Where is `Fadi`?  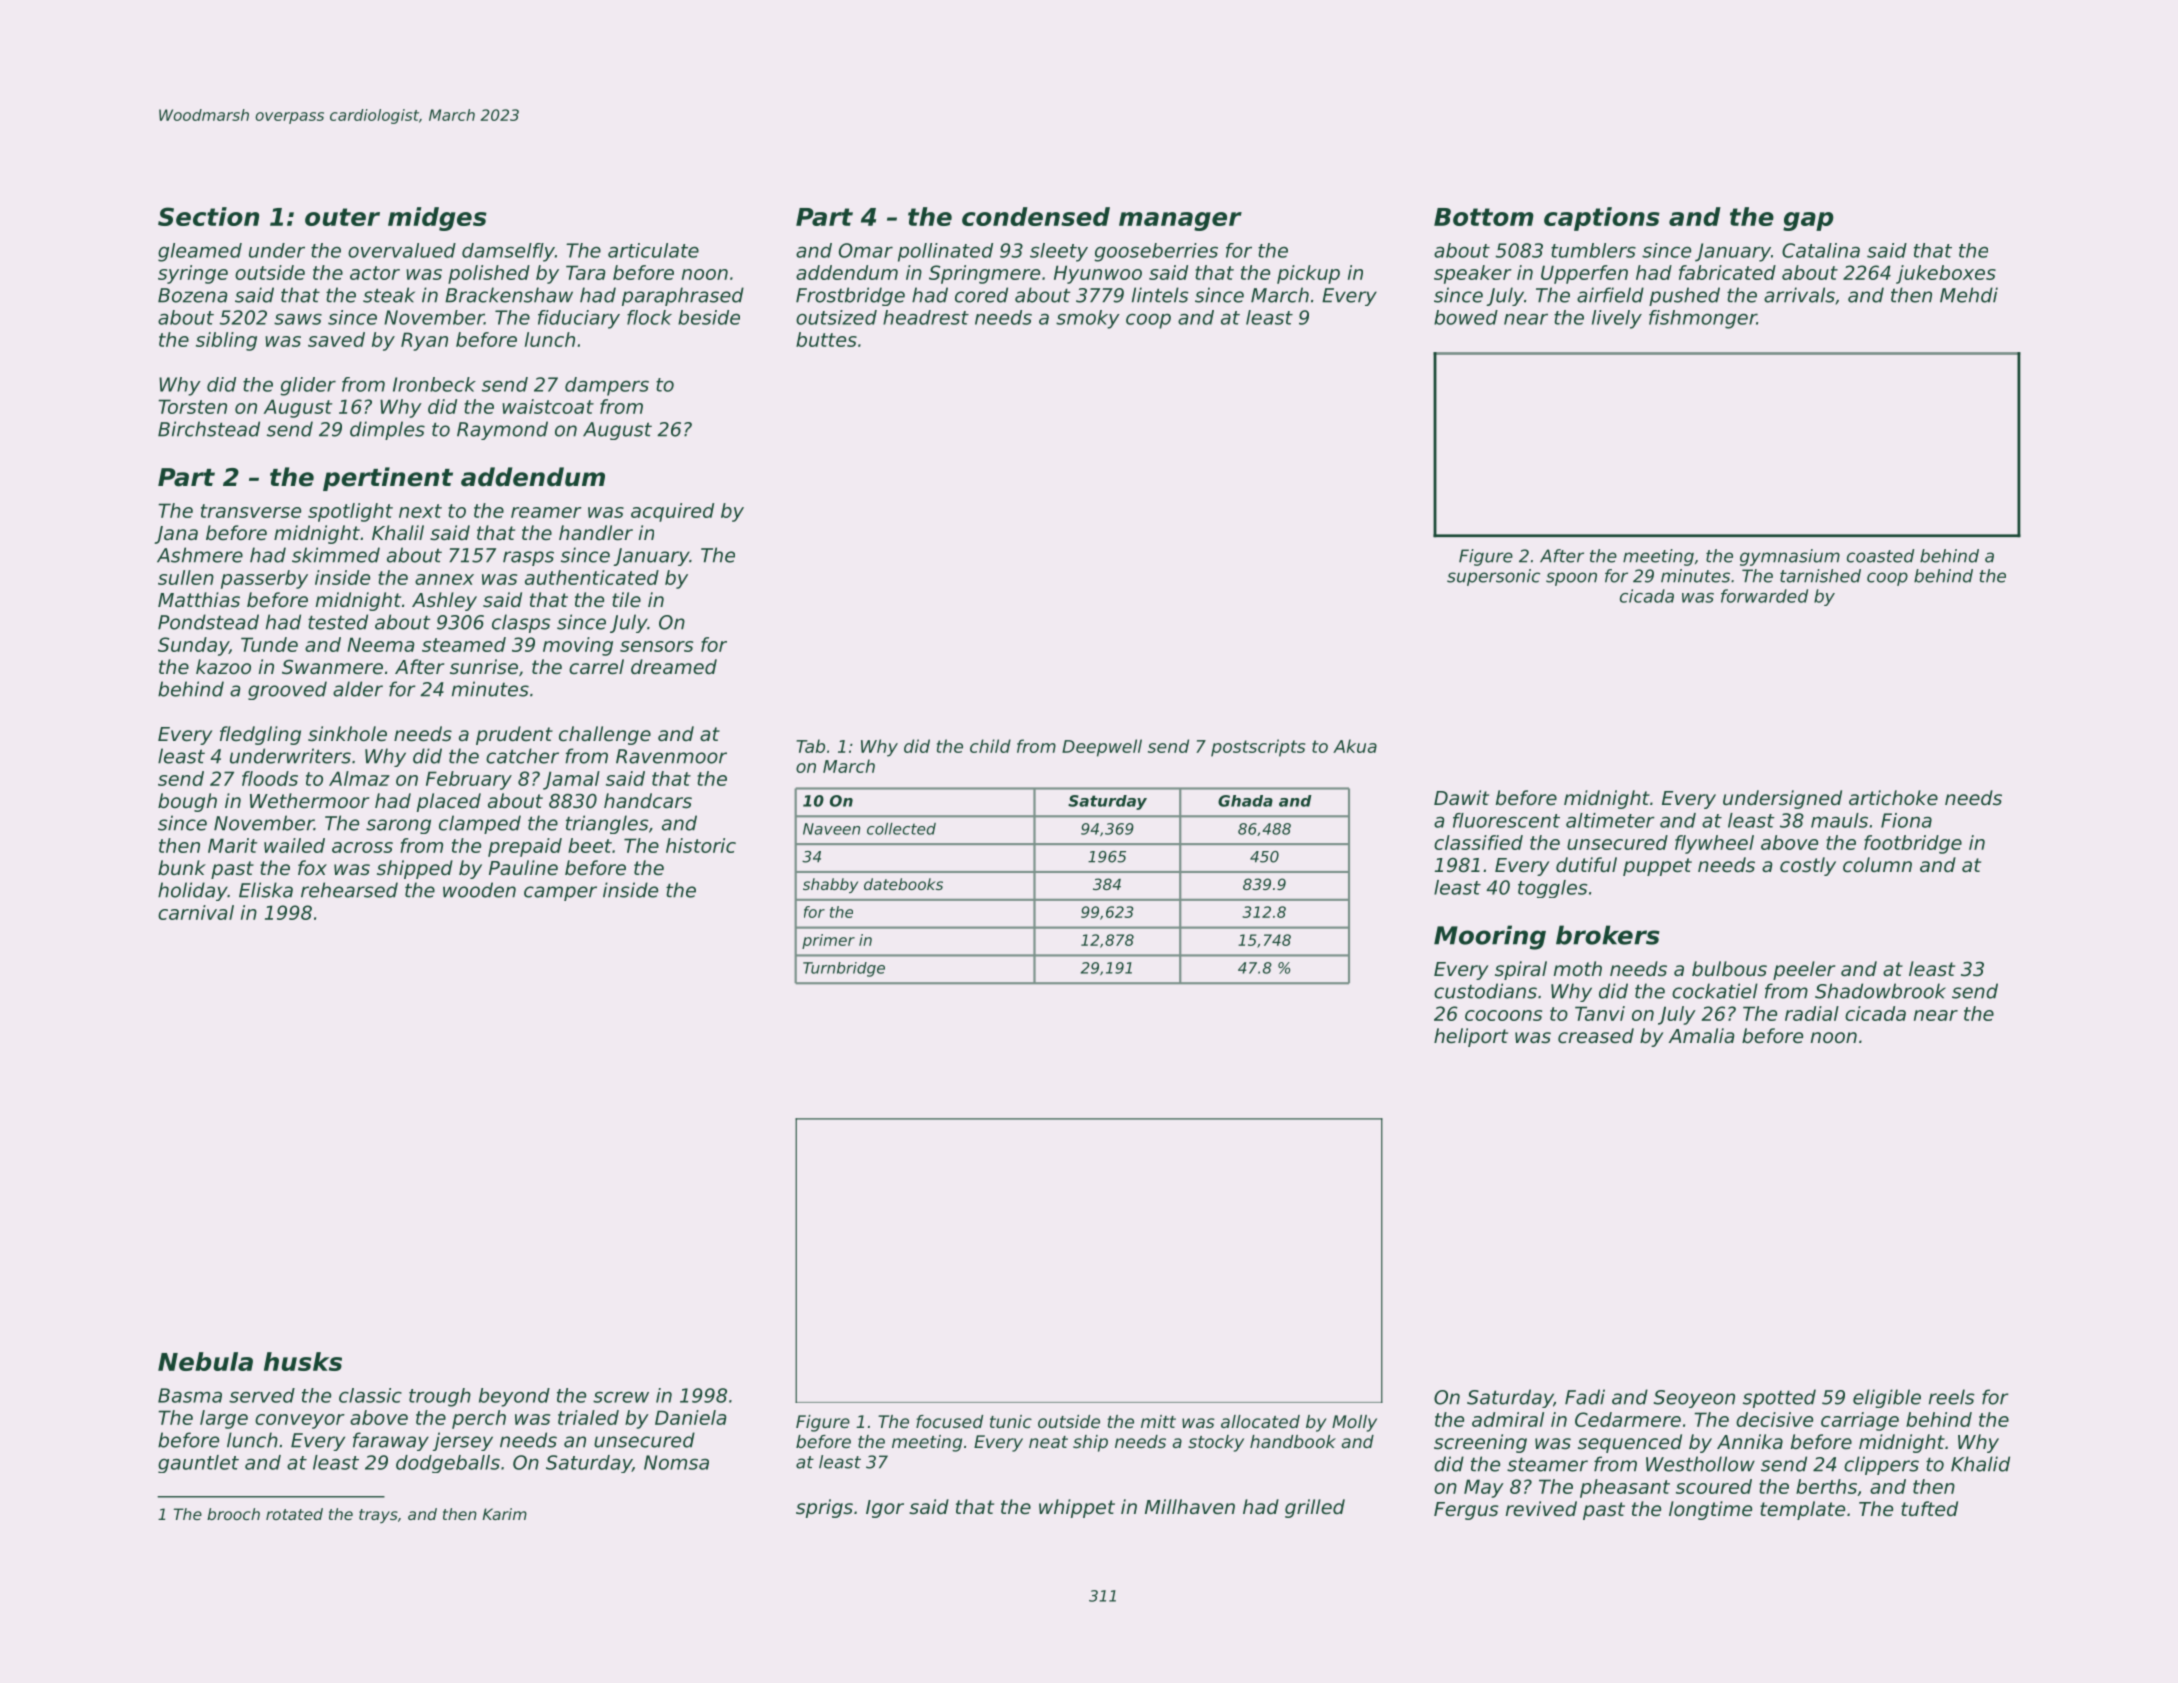
Fadi is located at coordinates (1585, 1397).
